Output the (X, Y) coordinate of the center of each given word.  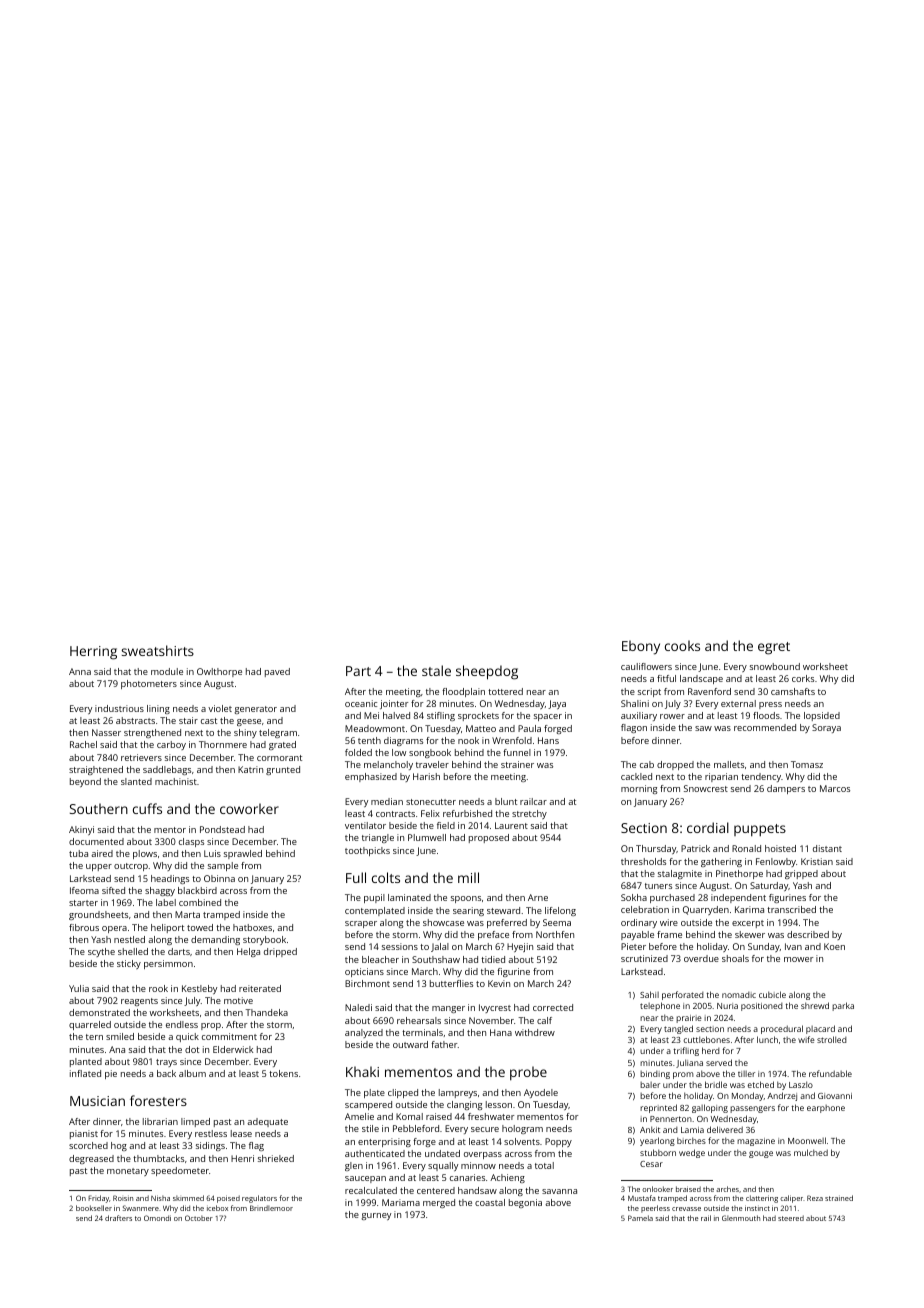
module (167, 671)
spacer (548, 717)
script (649, 692)
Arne (538, 897)
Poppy (558, 1142)
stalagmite (680, 874)
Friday (98, 1199)
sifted (113, 890)
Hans (548, 740)
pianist (84, 1134)
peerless (655, 1209)
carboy (171, 745)
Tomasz (807, 764)
